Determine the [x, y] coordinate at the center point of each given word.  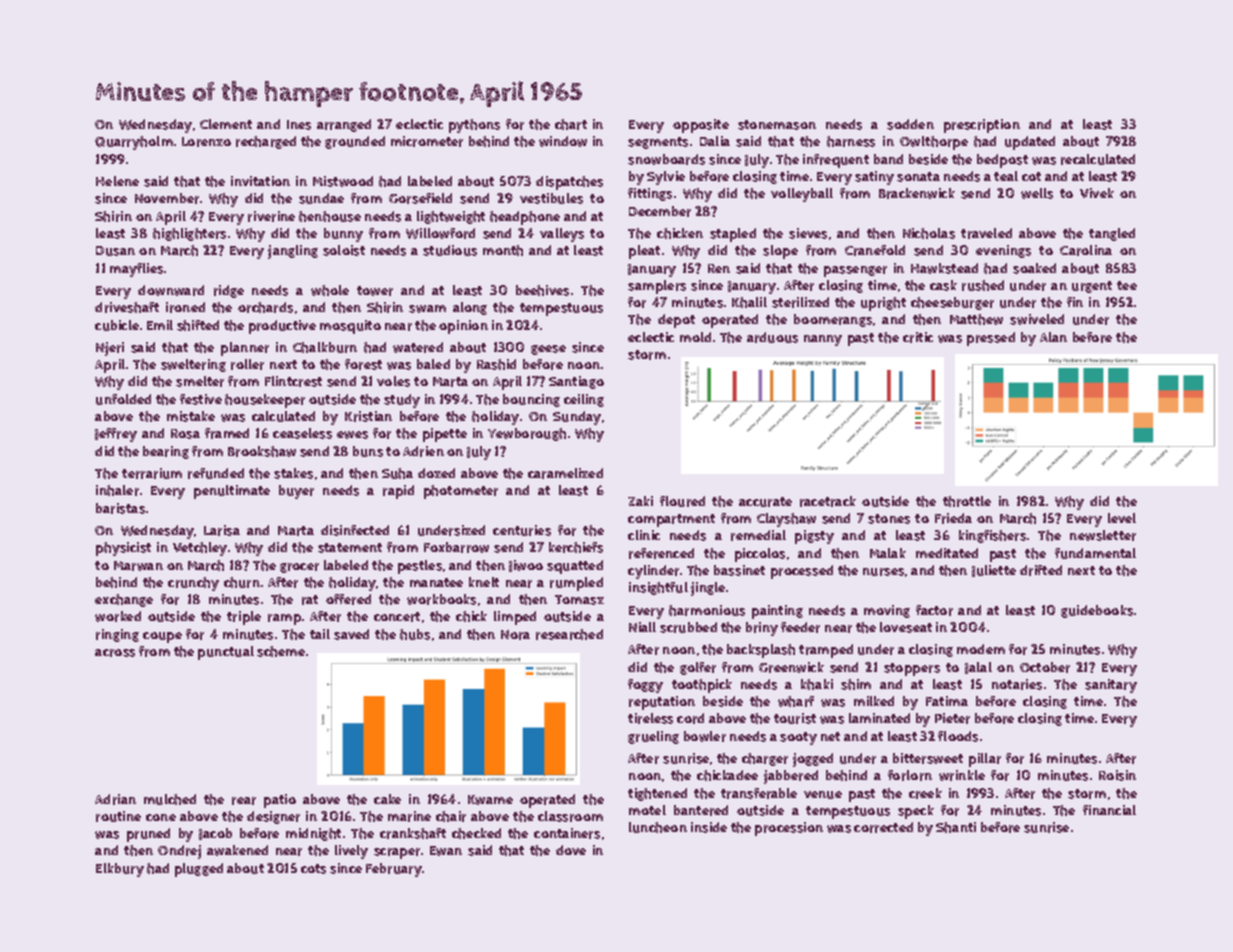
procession [789, 829]
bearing [166, 452]
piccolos [760, 555]
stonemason [777, 125]
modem [981, 649]
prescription [982, 126]
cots [313, 869]
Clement [226, 124]
